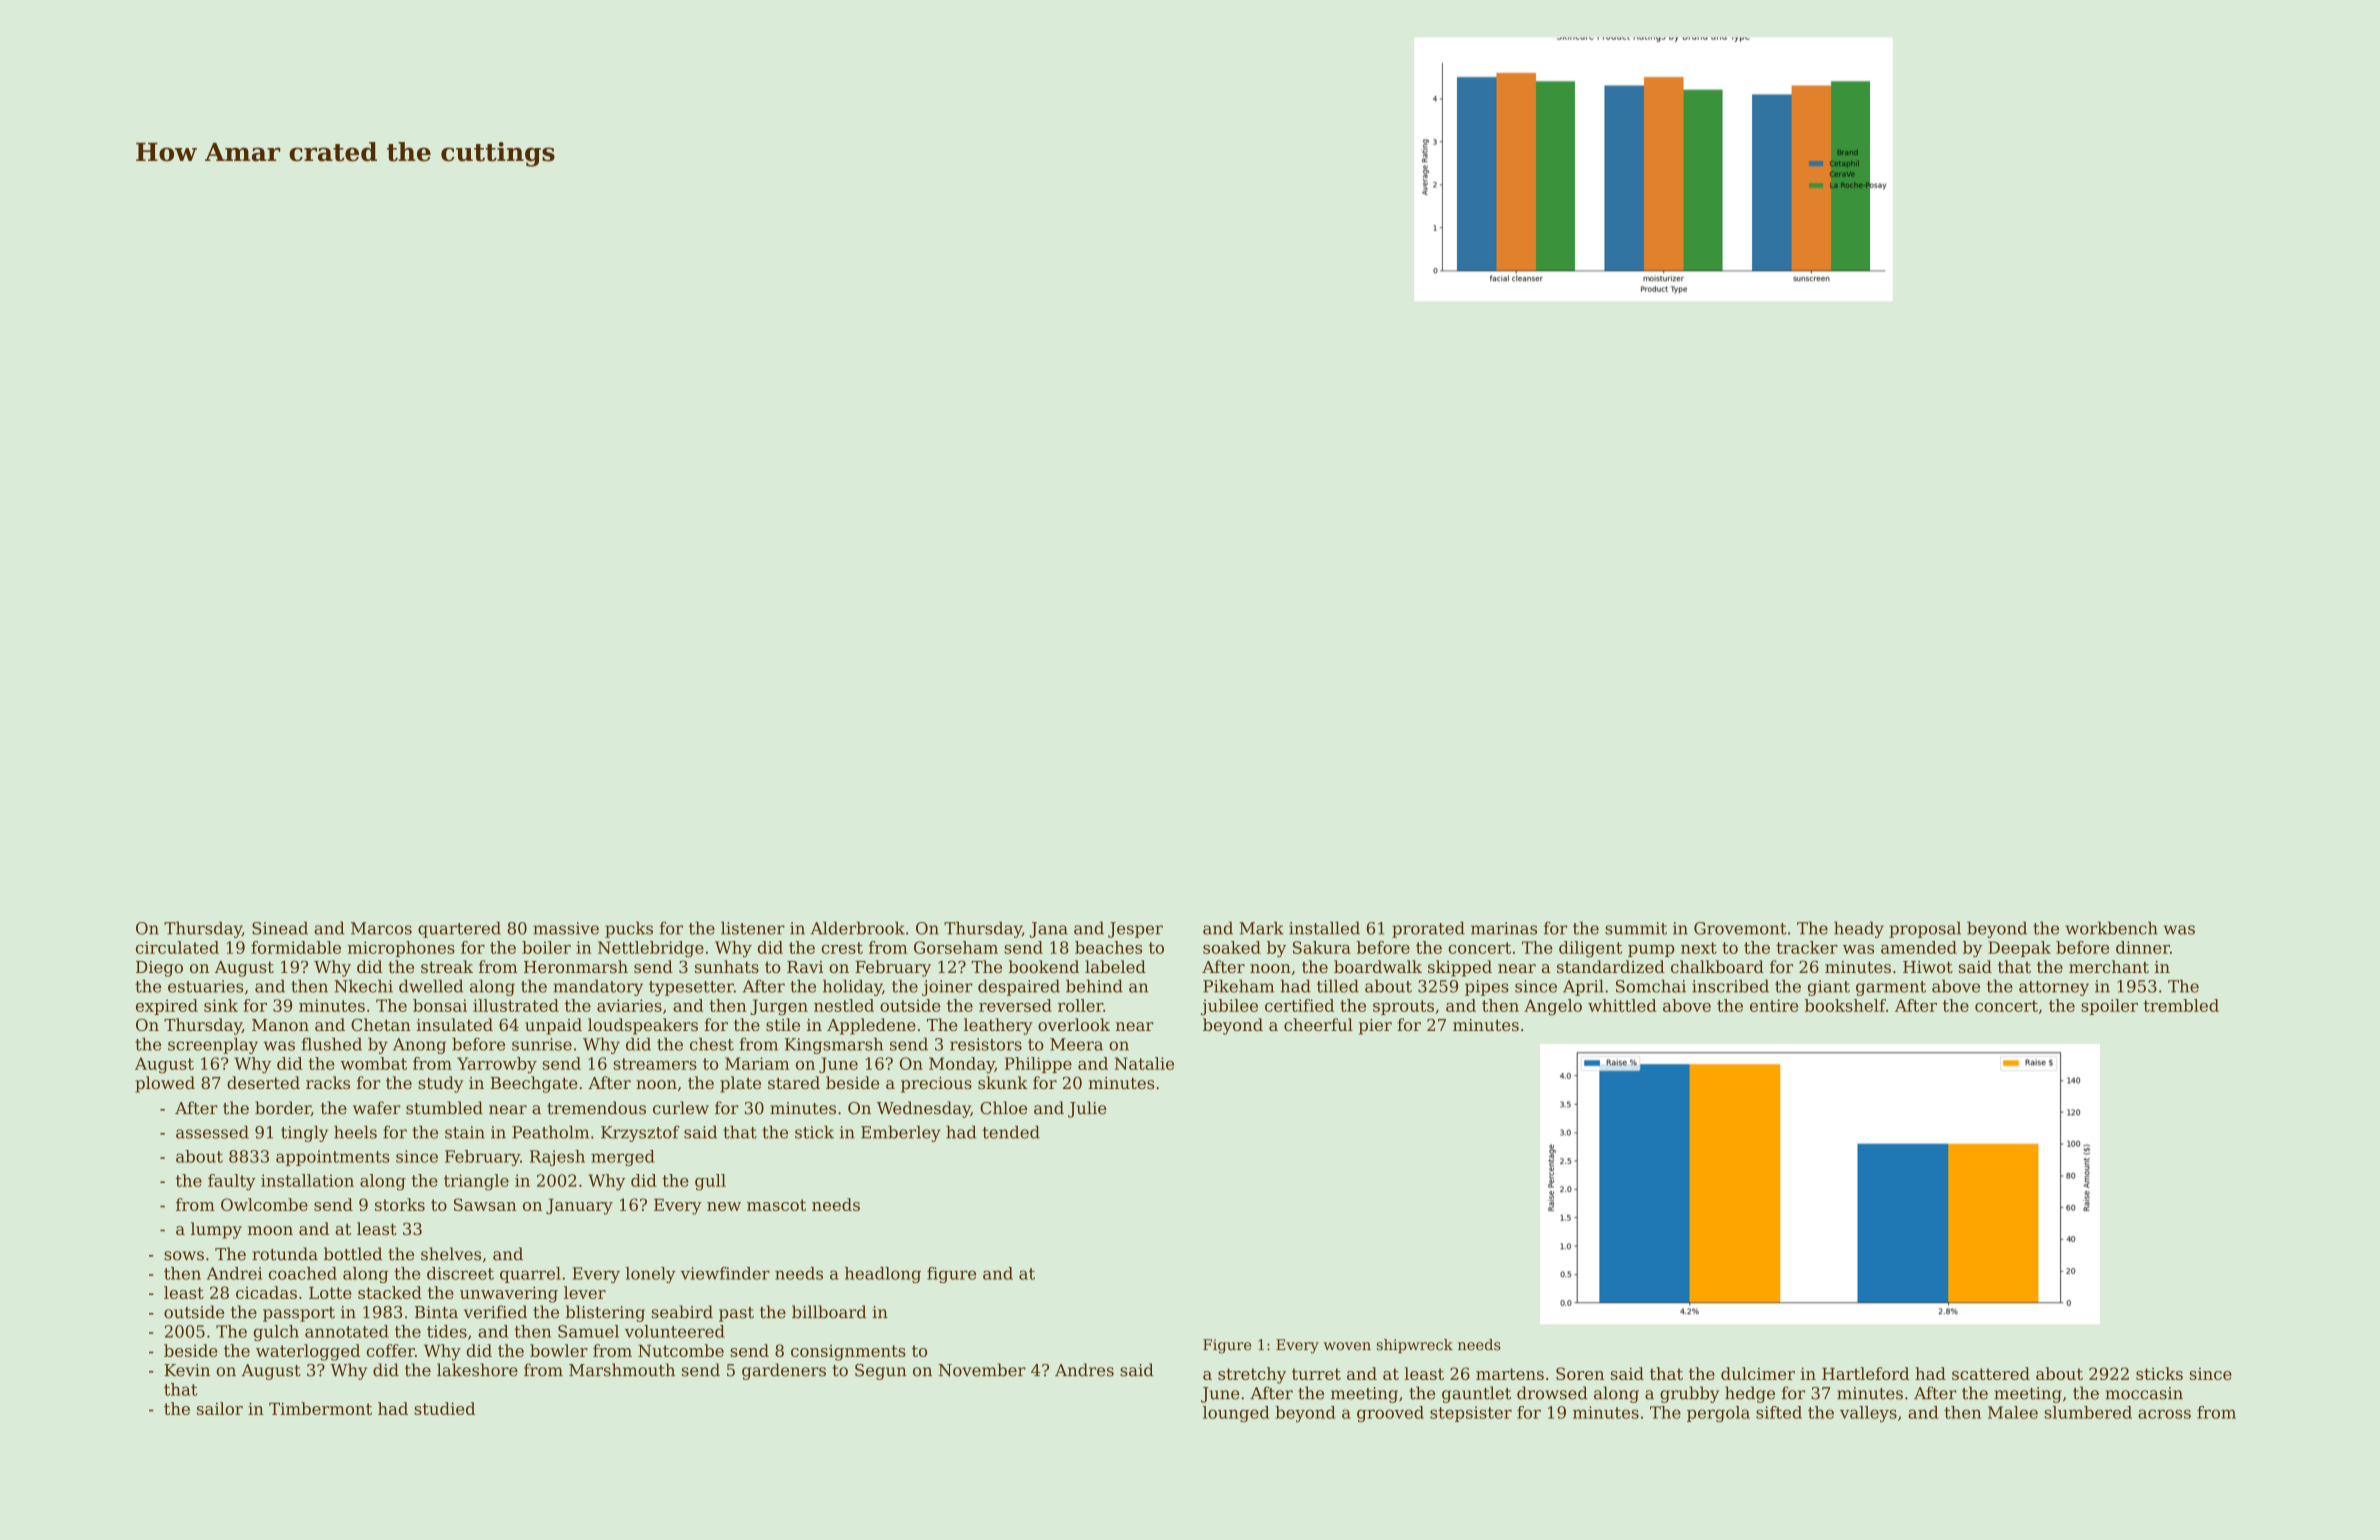 The image size is (2380, 1540). Describe the element at coordinates (542, 1044) in the screenshot. I see `sunrise` at that location.
